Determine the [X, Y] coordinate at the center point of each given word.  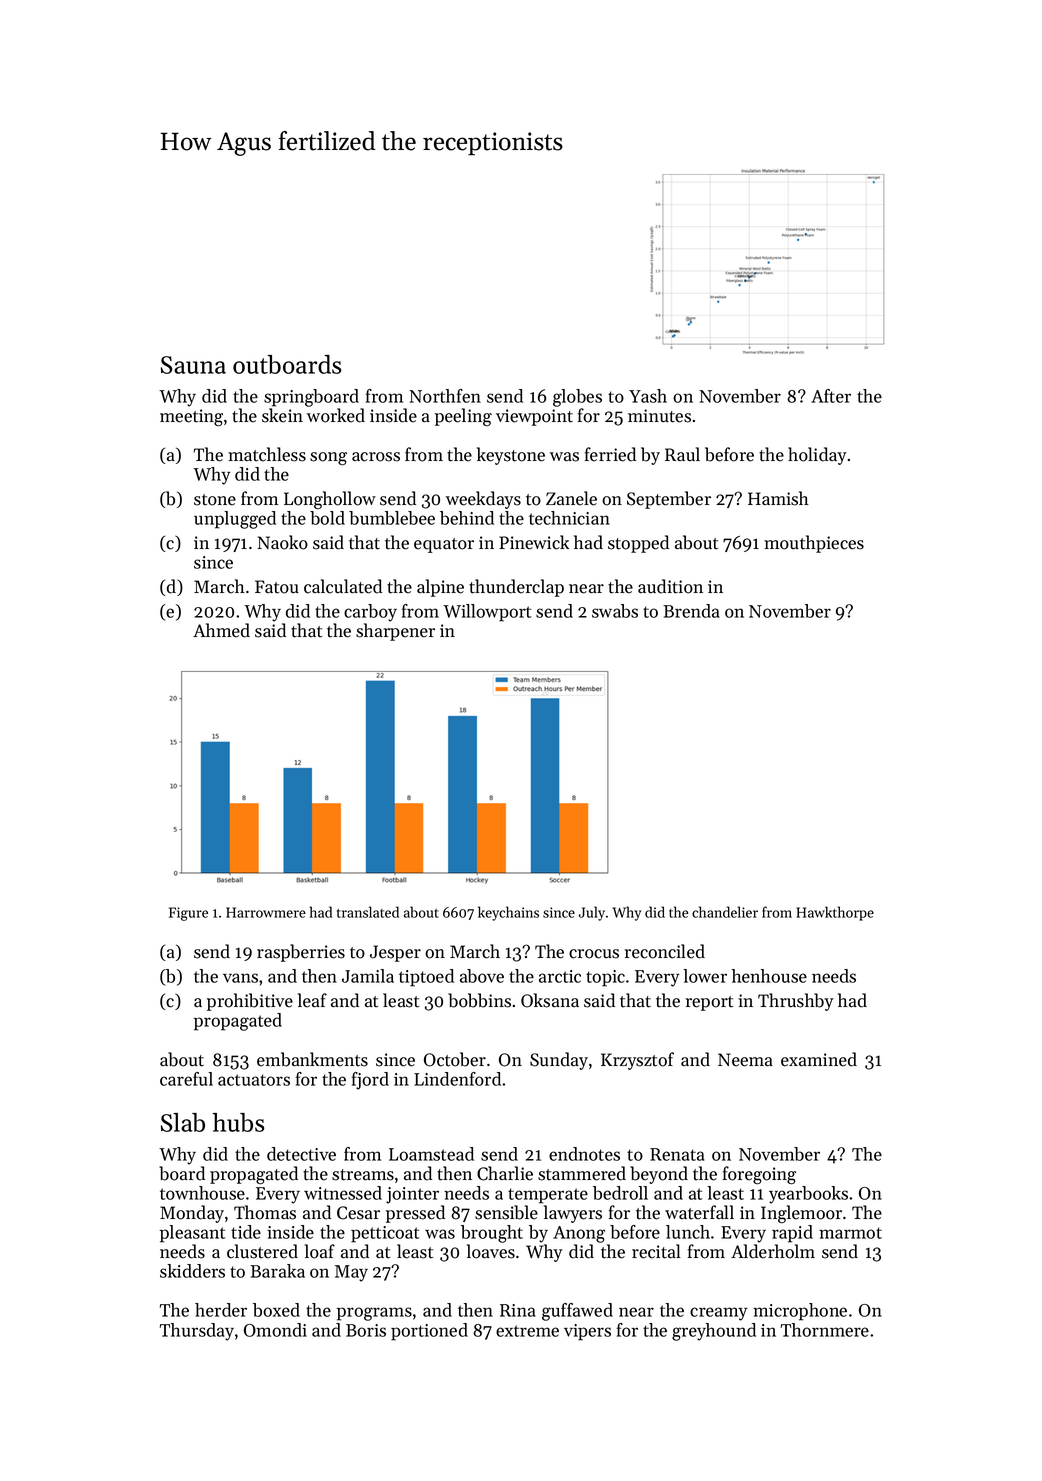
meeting [191, 417]
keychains [508, 913]
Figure [188, 914]
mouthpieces [814, 544]
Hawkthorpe [835, 913]
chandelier [725, 912]
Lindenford [457, 1079]
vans [240, 978]
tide [246, 1232]
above [482, 976]
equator [444, 545]
